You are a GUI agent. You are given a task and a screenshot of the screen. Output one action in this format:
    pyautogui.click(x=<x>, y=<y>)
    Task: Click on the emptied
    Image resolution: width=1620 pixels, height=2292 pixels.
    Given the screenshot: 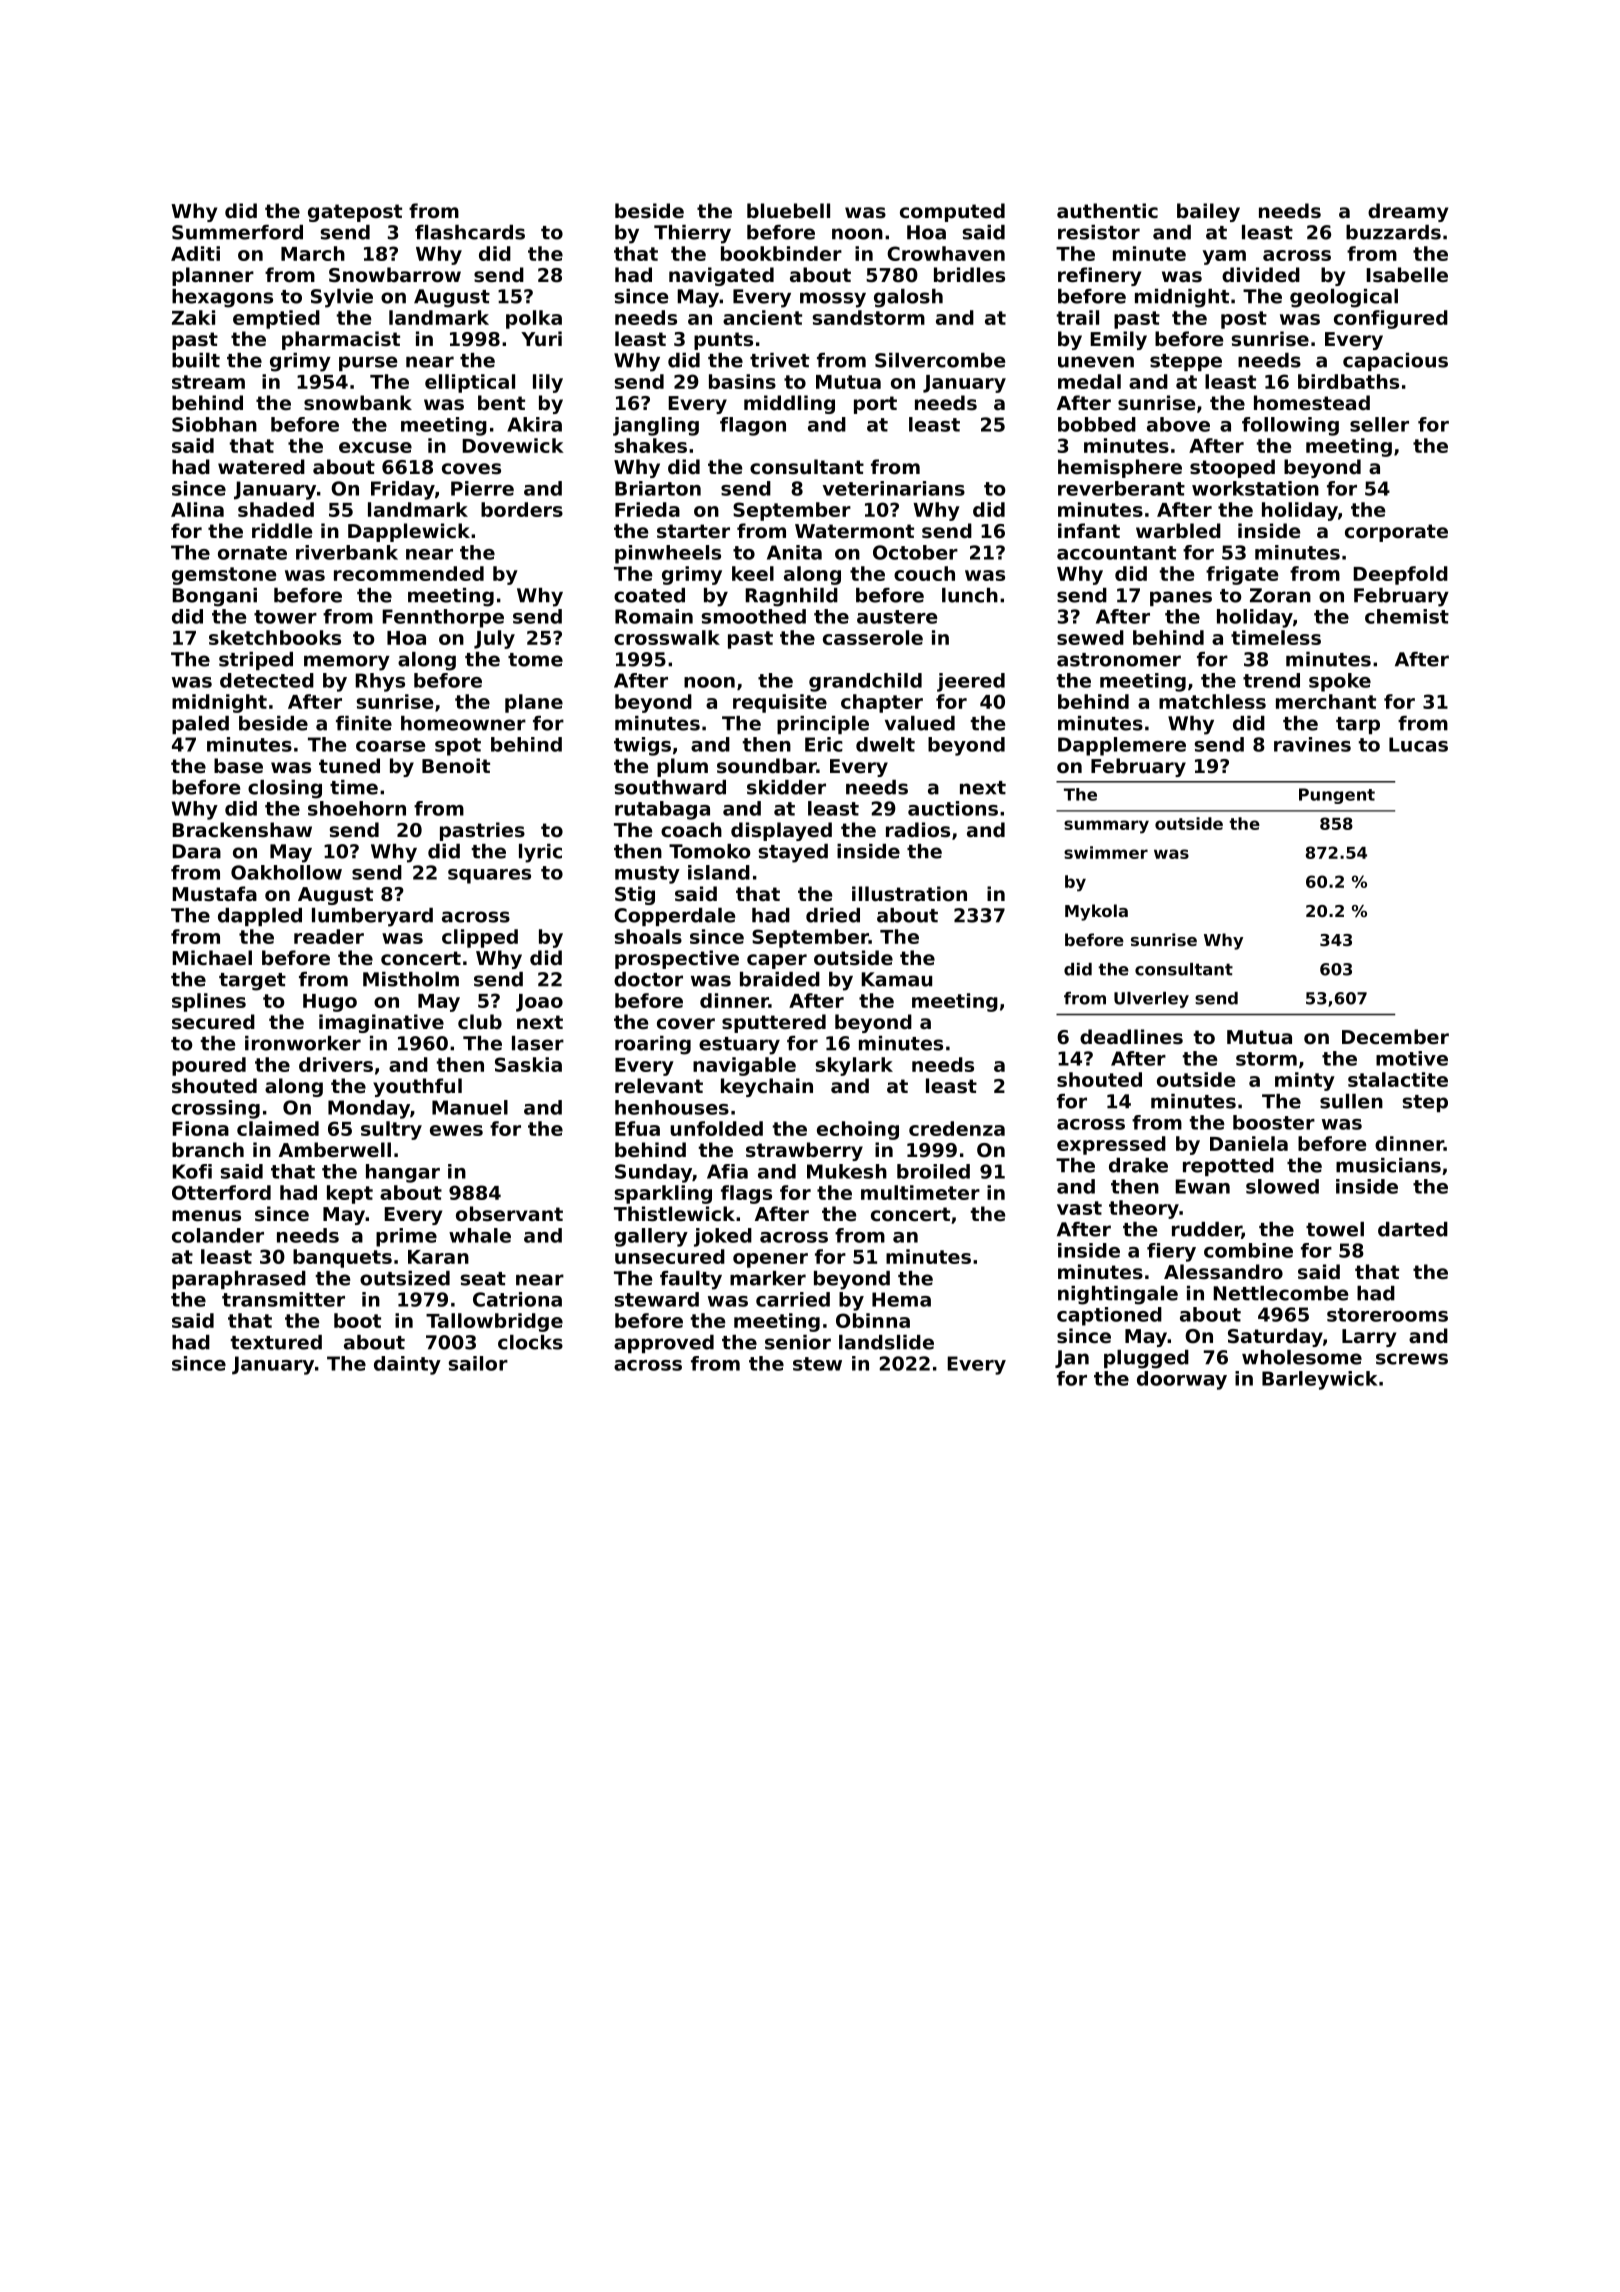 What is the action you would take?
    pyautogui.click(x=276, y=319)
